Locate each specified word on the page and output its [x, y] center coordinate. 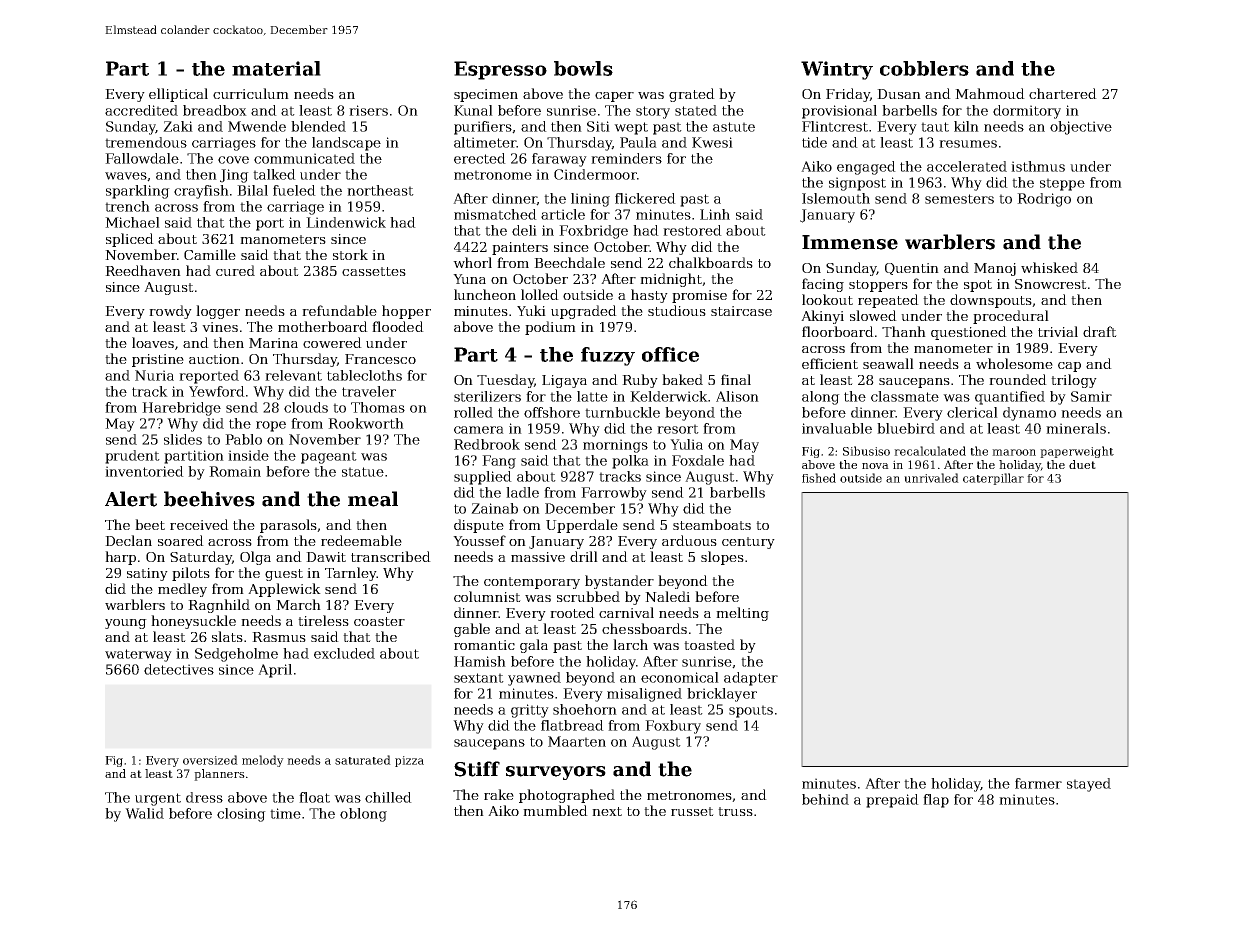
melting [742, 614]
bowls [583, 68]
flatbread [572, 725]
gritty [530, 711]
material [276, 68]
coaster [379, 621]
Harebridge [181, 409]
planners [219, 775]
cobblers [924, 68]
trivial [1058, 331]
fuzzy [608, 356]
